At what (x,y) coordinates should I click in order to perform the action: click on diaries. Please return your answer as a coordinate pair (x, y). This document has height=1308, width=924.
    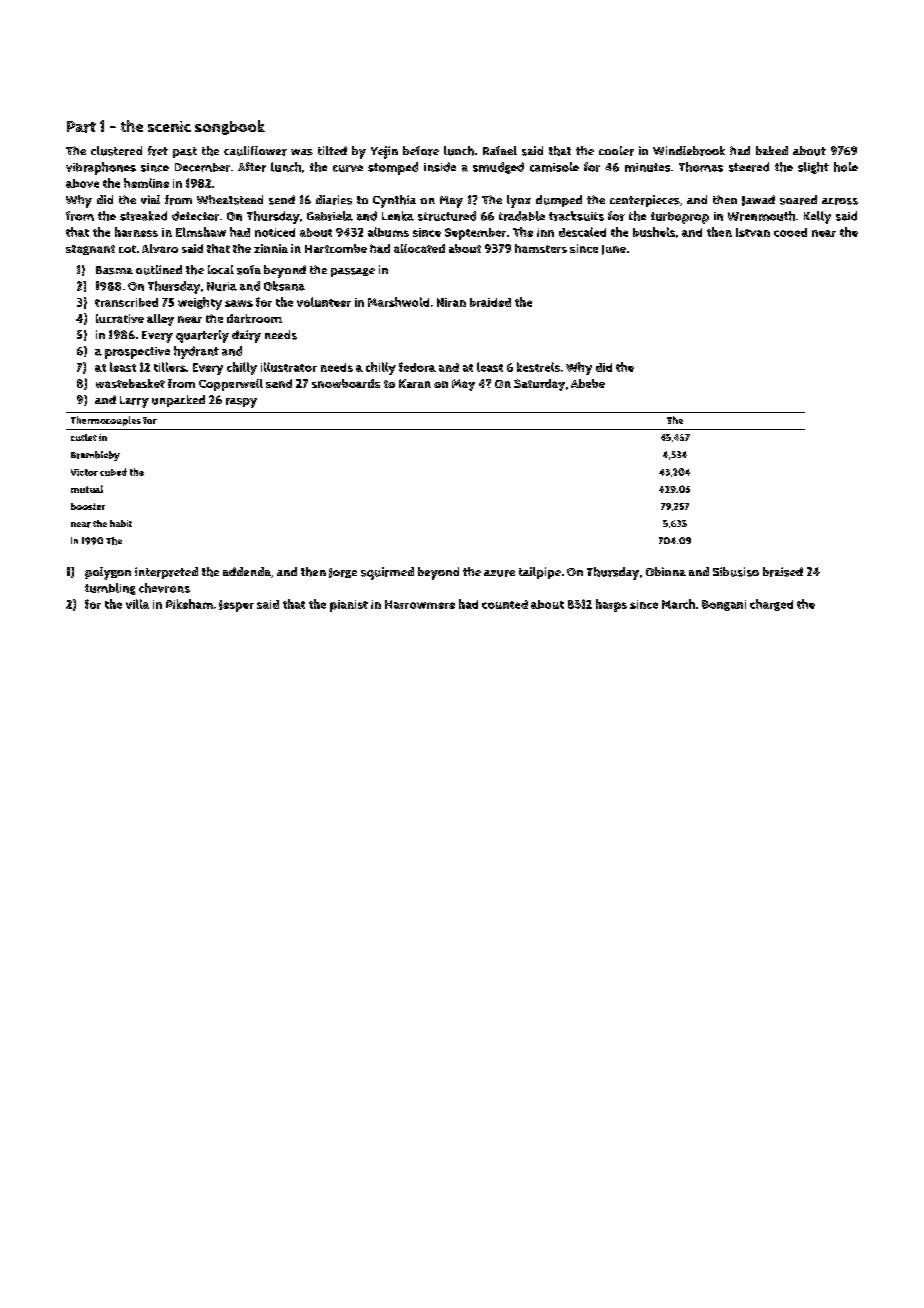
    Looking at the image, I should click on (334, 200).
